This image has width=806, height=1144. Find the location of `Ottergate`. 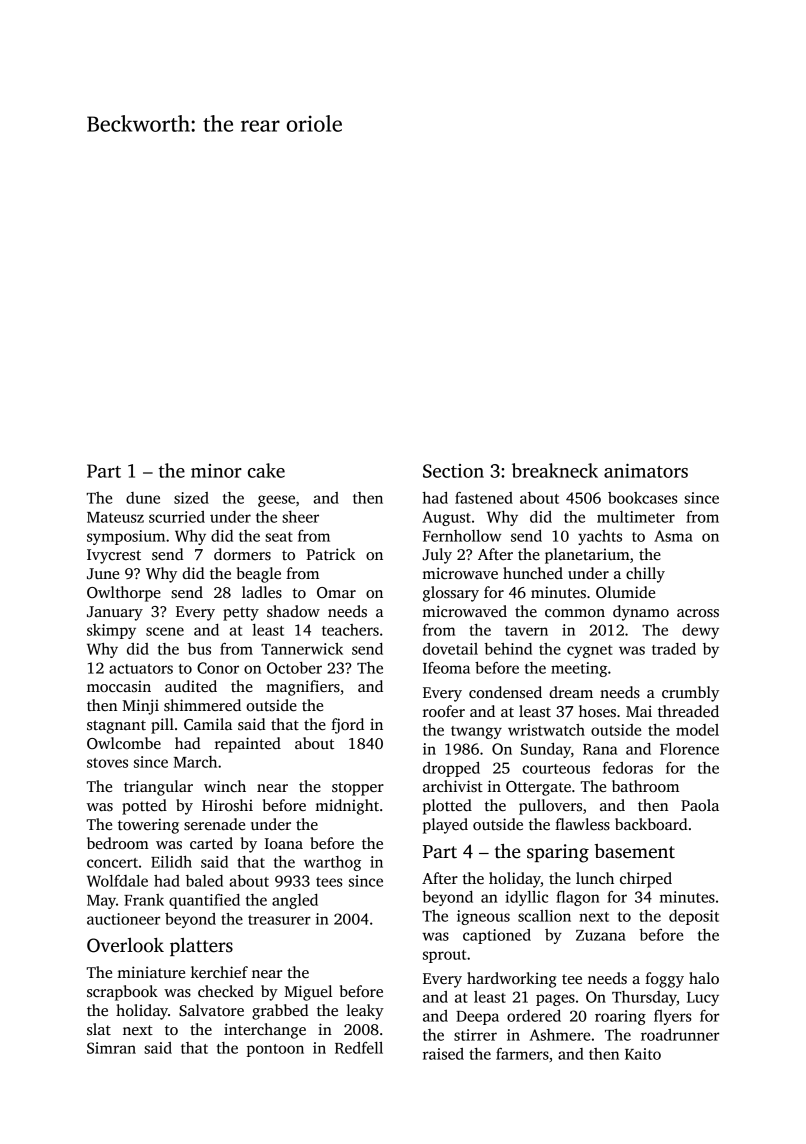

Ottergate is located at coordinates (538, 788).
